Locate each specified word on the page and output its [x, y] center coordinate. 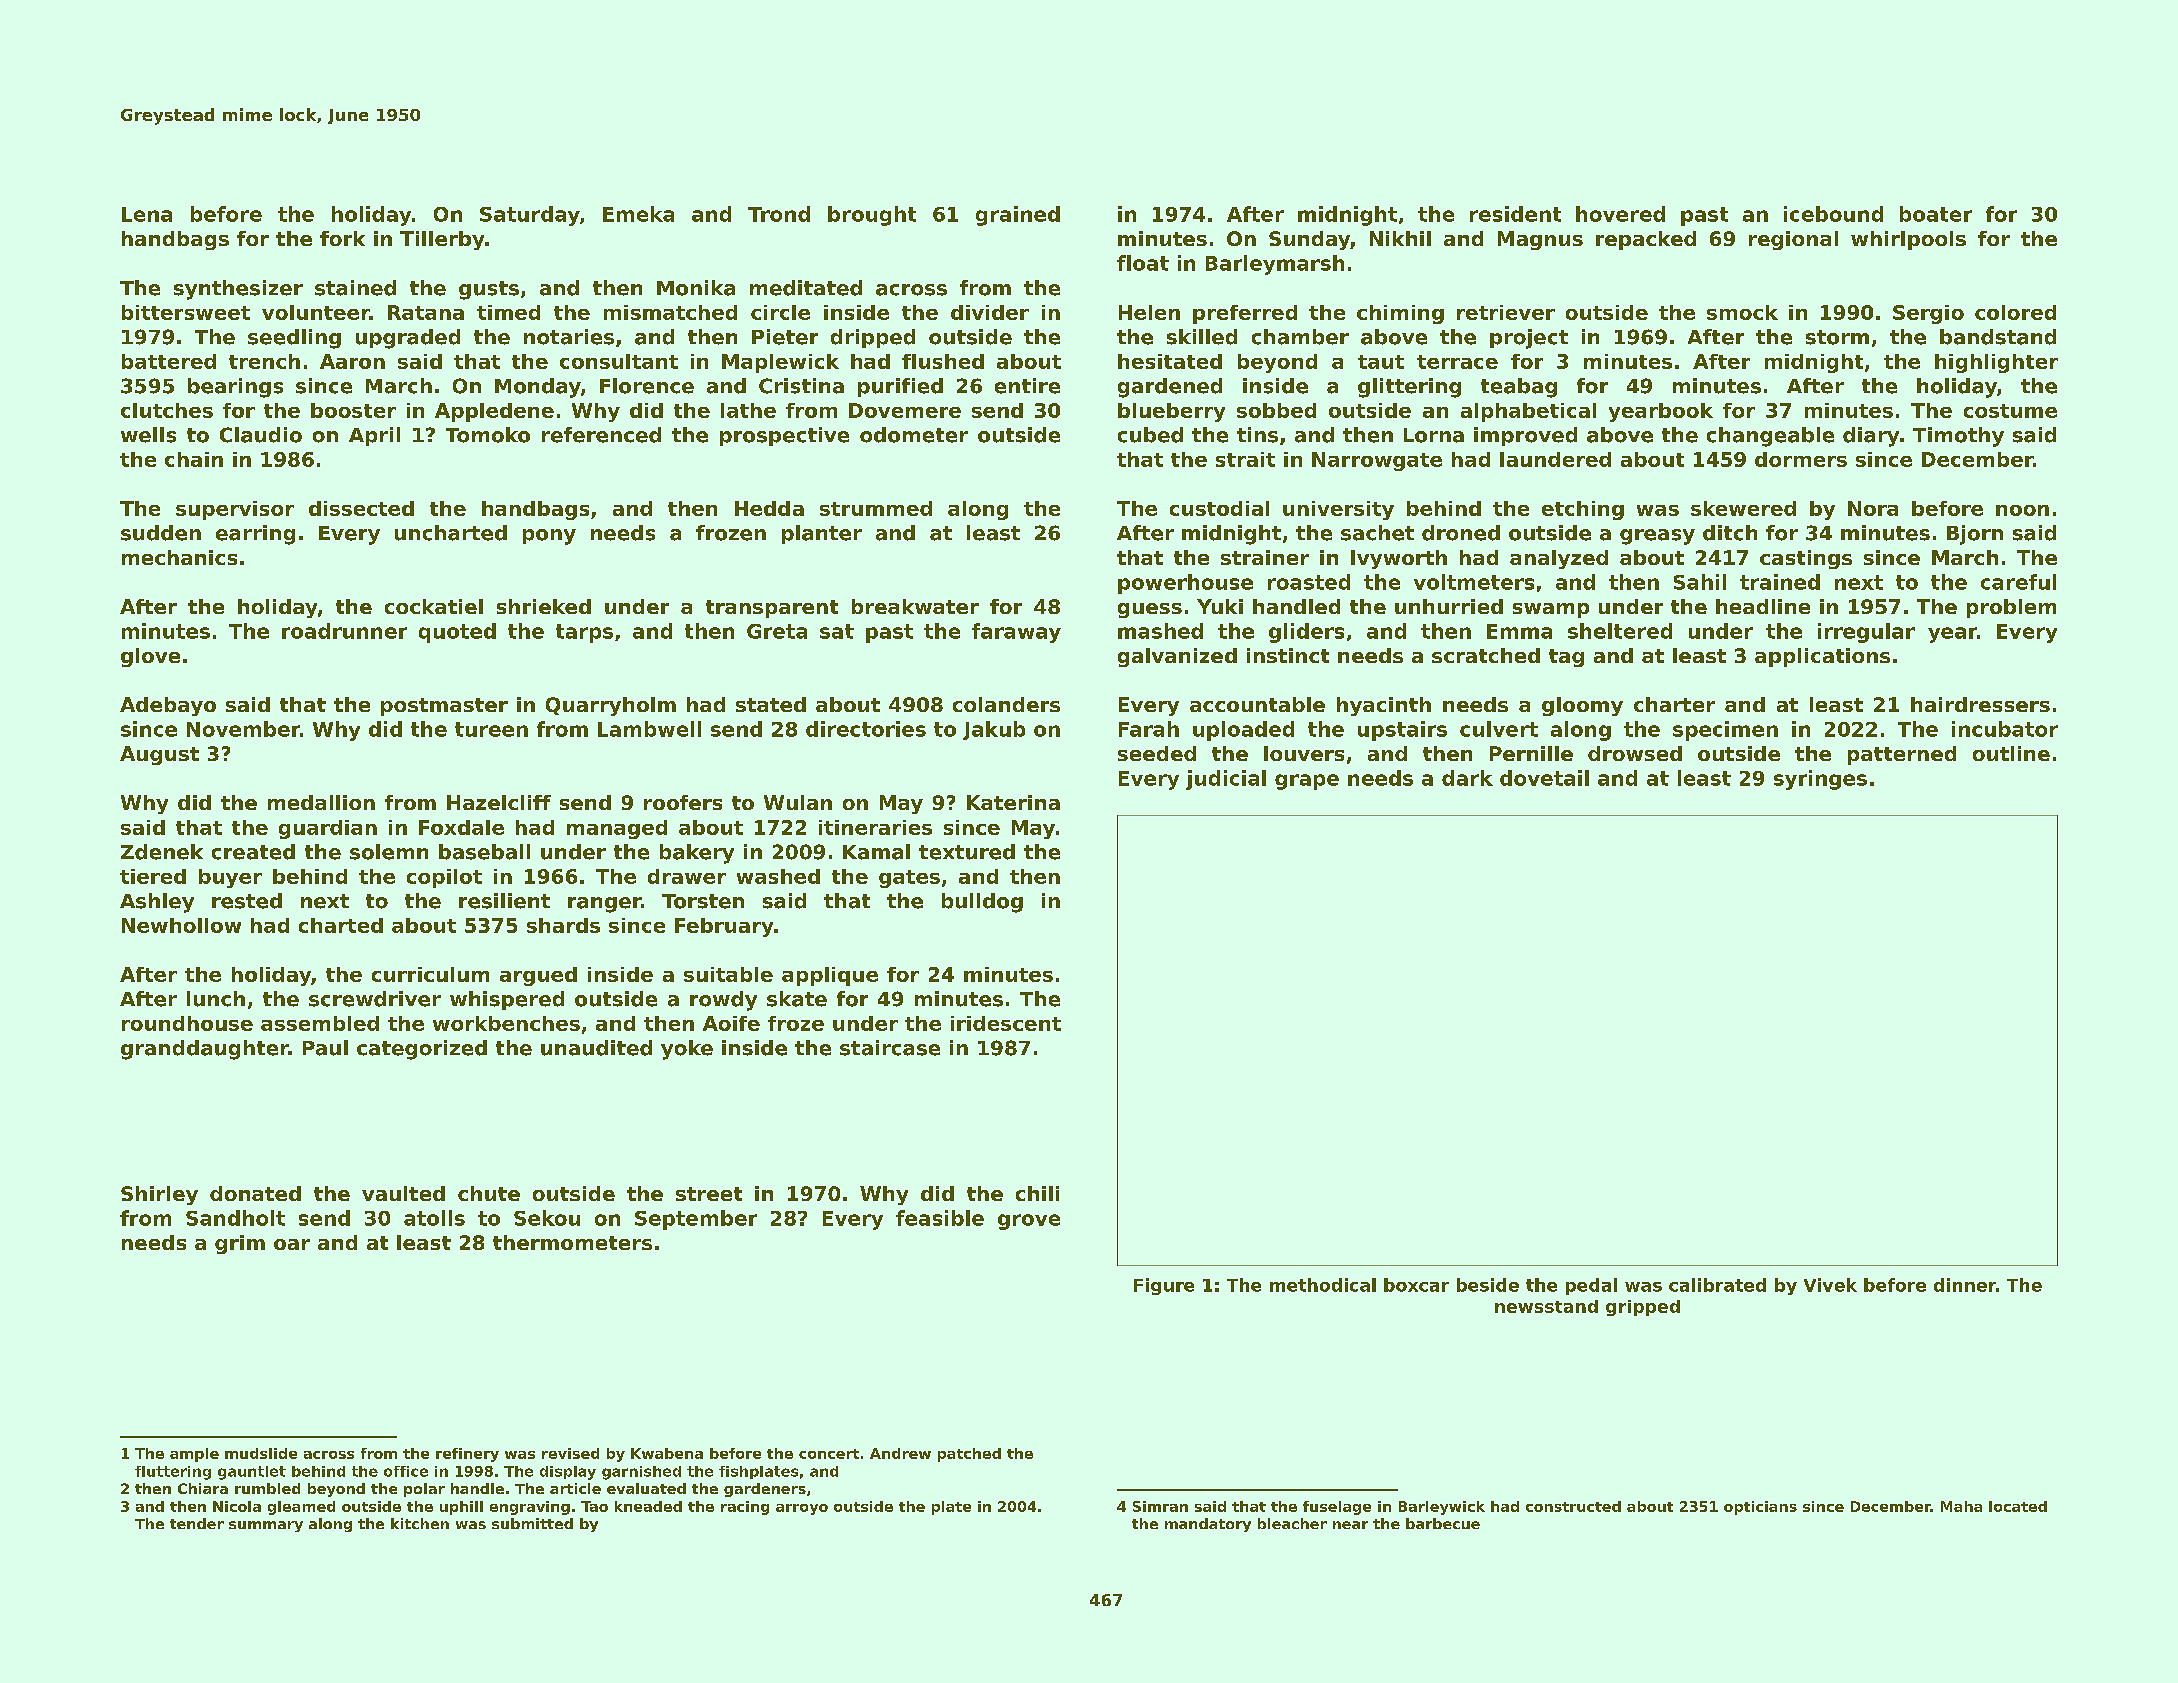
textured [967, 852]
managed [617, 829]
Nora [1873, 508]
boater [1936, 214]
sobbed [1276, 410]
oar [292, 1244]
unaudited [596, 1048]
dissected [361, 508]
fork [342, 238]
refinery [467, 1455]
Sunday [1309, 240]
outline [2011, 753]
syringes [1820, 780]
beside [1488, 1285]
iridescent [1006, 1023]
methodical [1323, 1285]
